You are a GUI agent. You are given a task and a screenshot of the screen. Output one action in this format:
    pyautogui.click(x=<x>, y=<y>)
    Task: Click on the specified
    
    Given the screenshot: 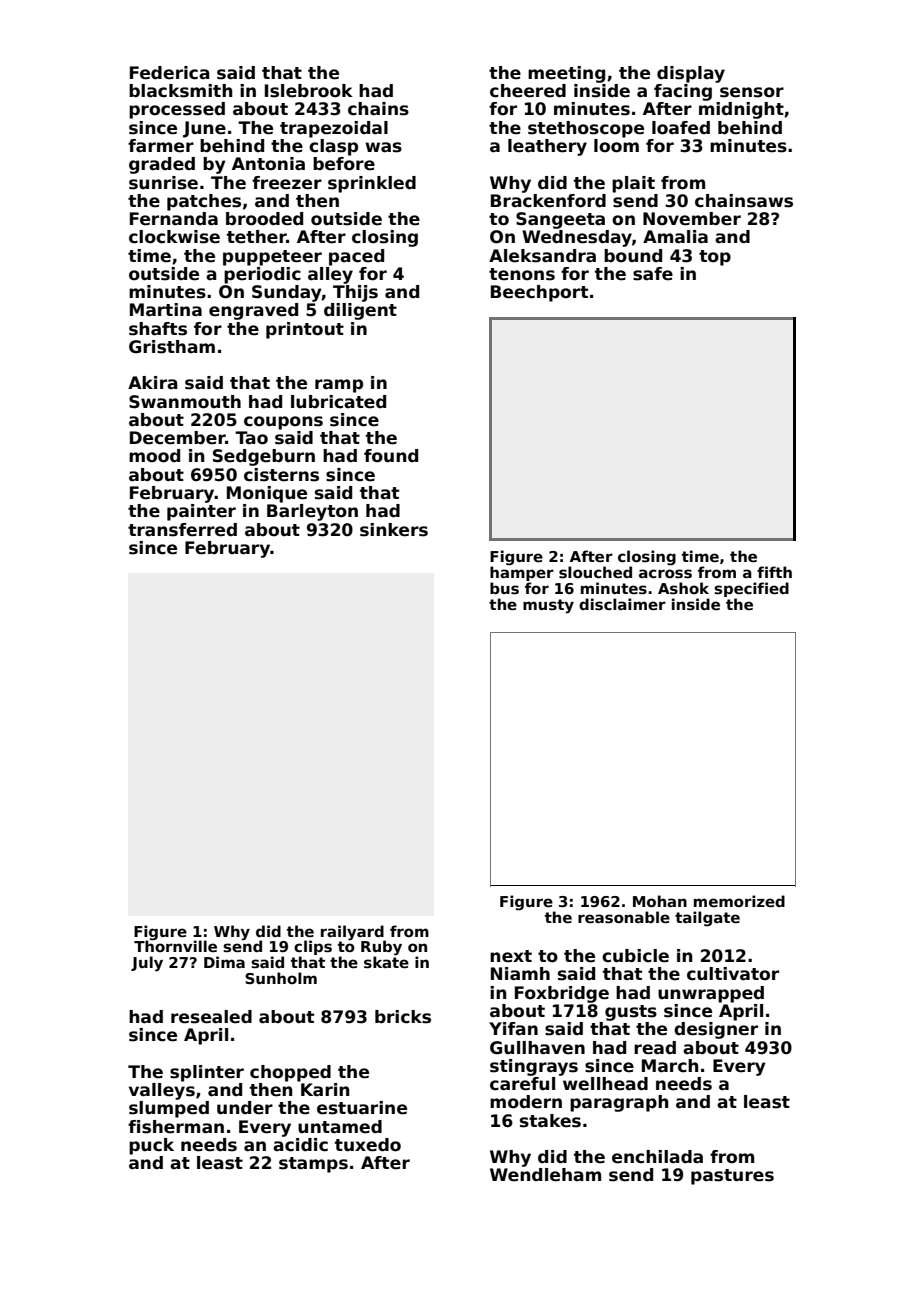 What is the action you would take?
    pyautogui.click(x=751, y=589)
